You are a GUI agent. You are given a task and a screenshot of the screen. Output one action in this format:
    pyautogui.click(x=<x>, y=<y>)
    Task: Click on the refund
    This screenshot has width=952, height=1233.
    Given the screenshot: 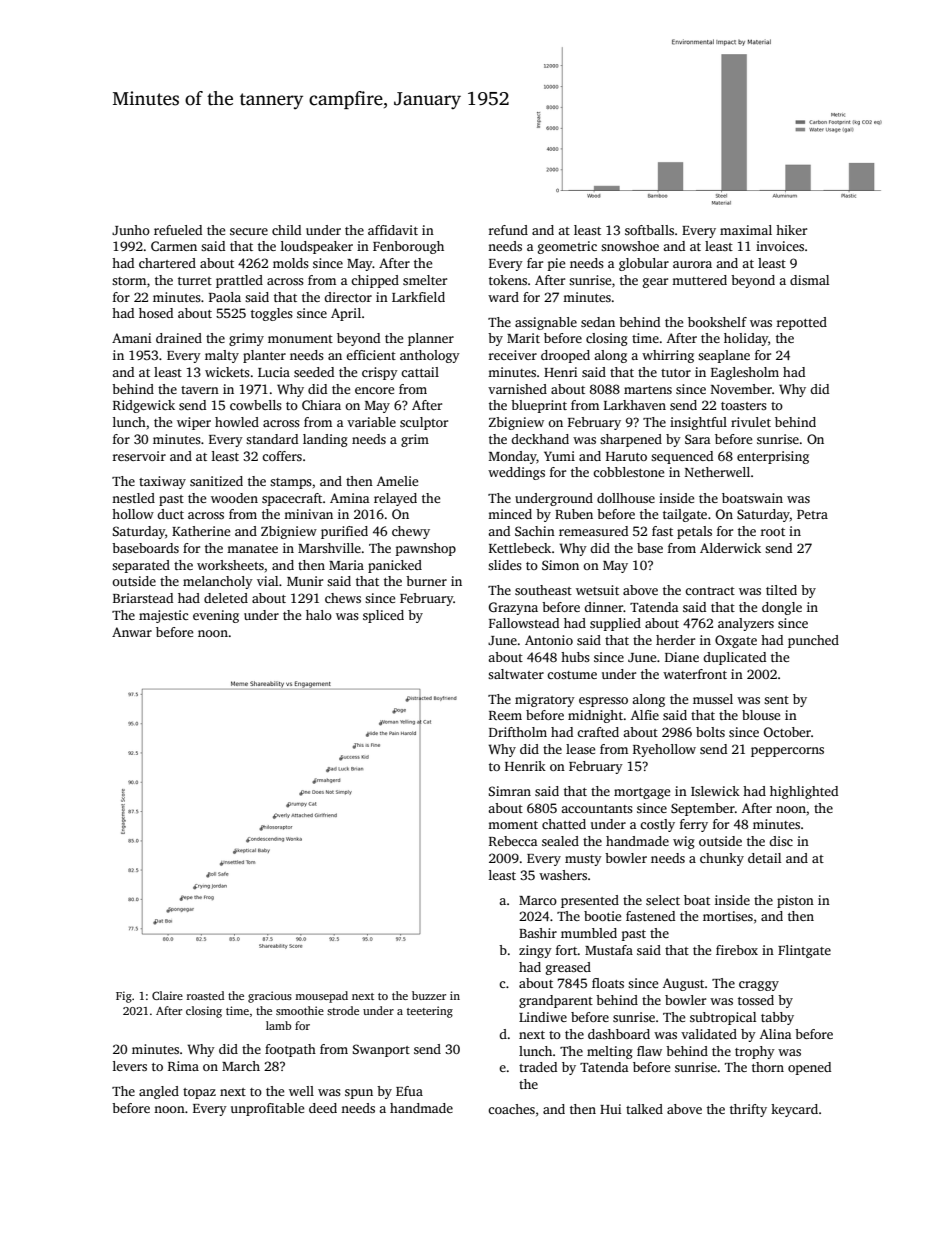 What is the action you would take?
    pyautogui.click(x=508, y=230)
